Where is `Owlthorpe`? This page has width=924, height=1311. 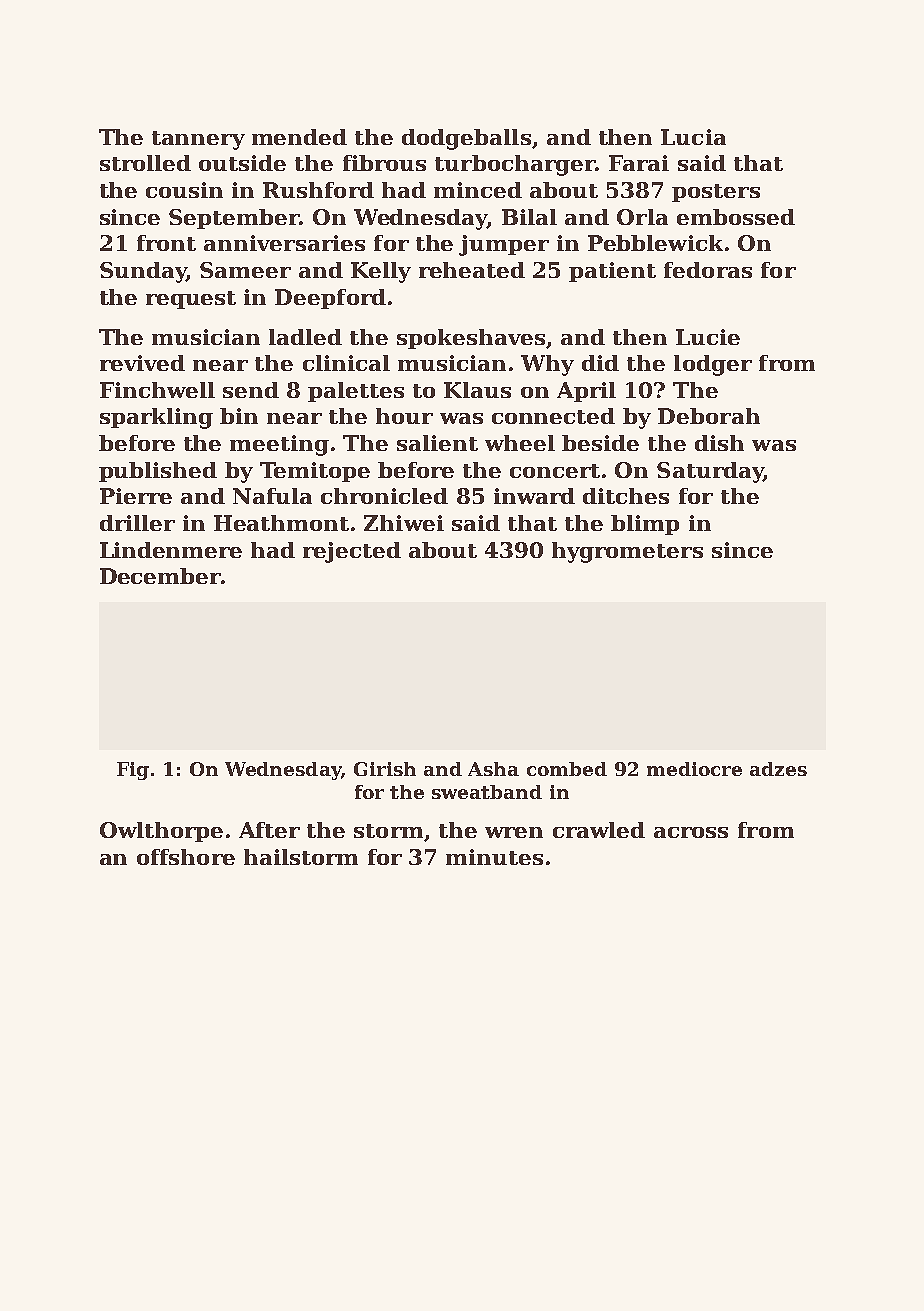
Owlthorpe is located at coordinates (161, 832).
